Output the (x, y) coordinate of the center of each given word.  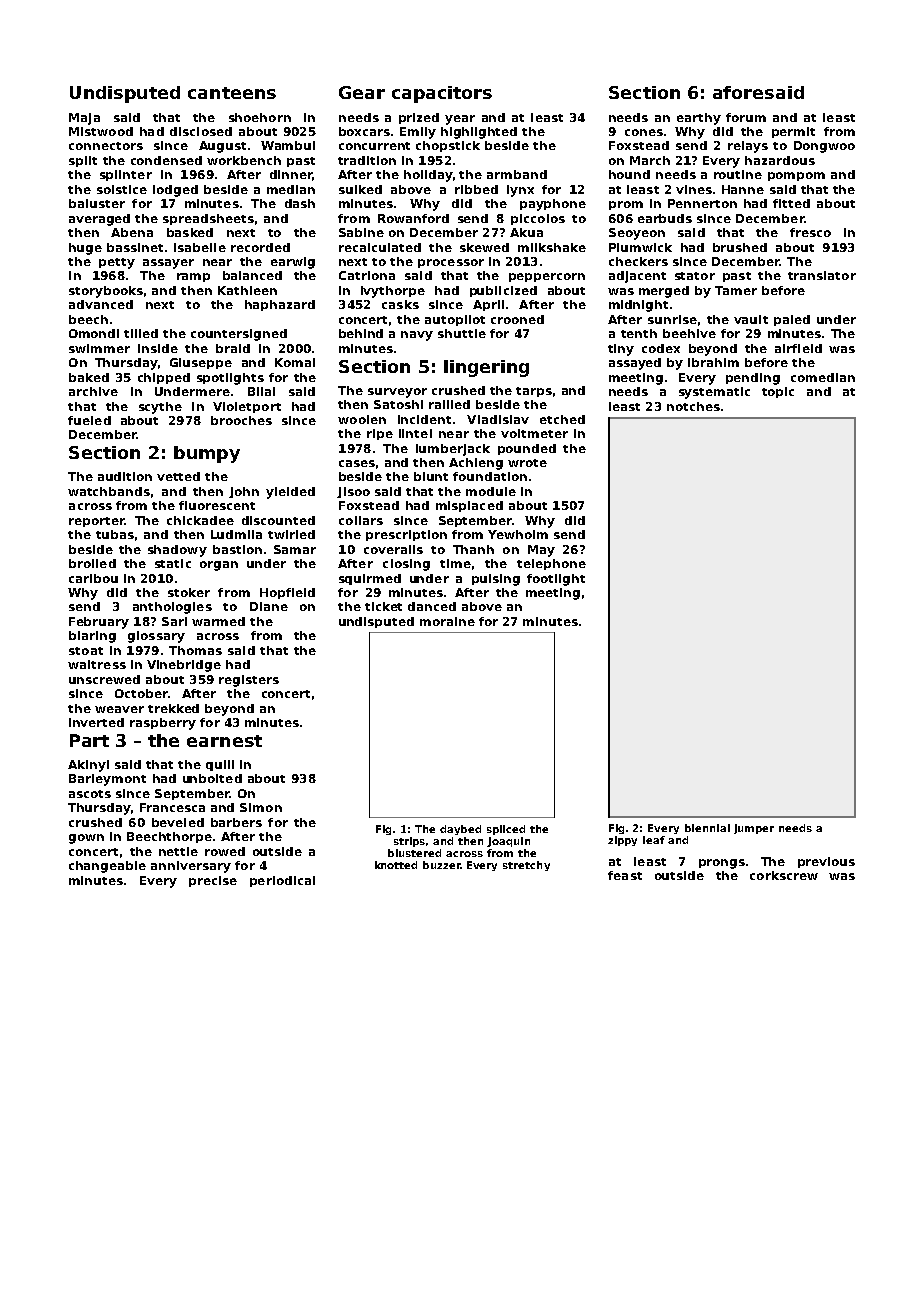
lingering (486, 368)
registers (249, 681)
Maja (84, 119)
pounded (527, 449)
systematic (714, 393)
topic (778, 392)
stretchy (526, 866)
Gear (362, 92)
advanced (101, 304)
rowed (225, 851)
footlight (556, 580)
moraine (447, 621)
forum (746, 117)
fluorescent (217, 505)
